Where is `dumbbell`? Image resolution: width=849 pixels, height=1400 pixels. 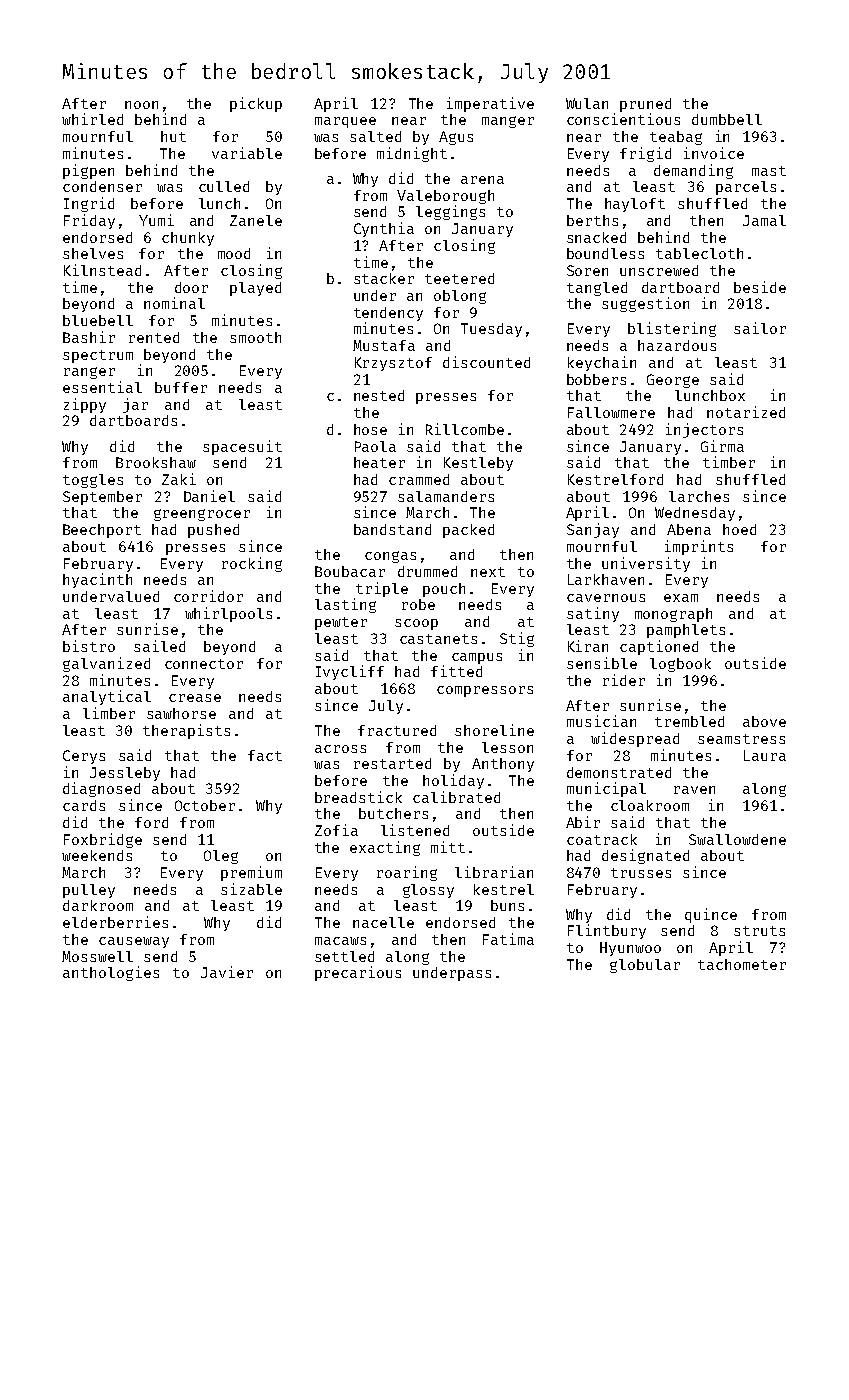
dumbbell is located at coordinates (727, 119).
